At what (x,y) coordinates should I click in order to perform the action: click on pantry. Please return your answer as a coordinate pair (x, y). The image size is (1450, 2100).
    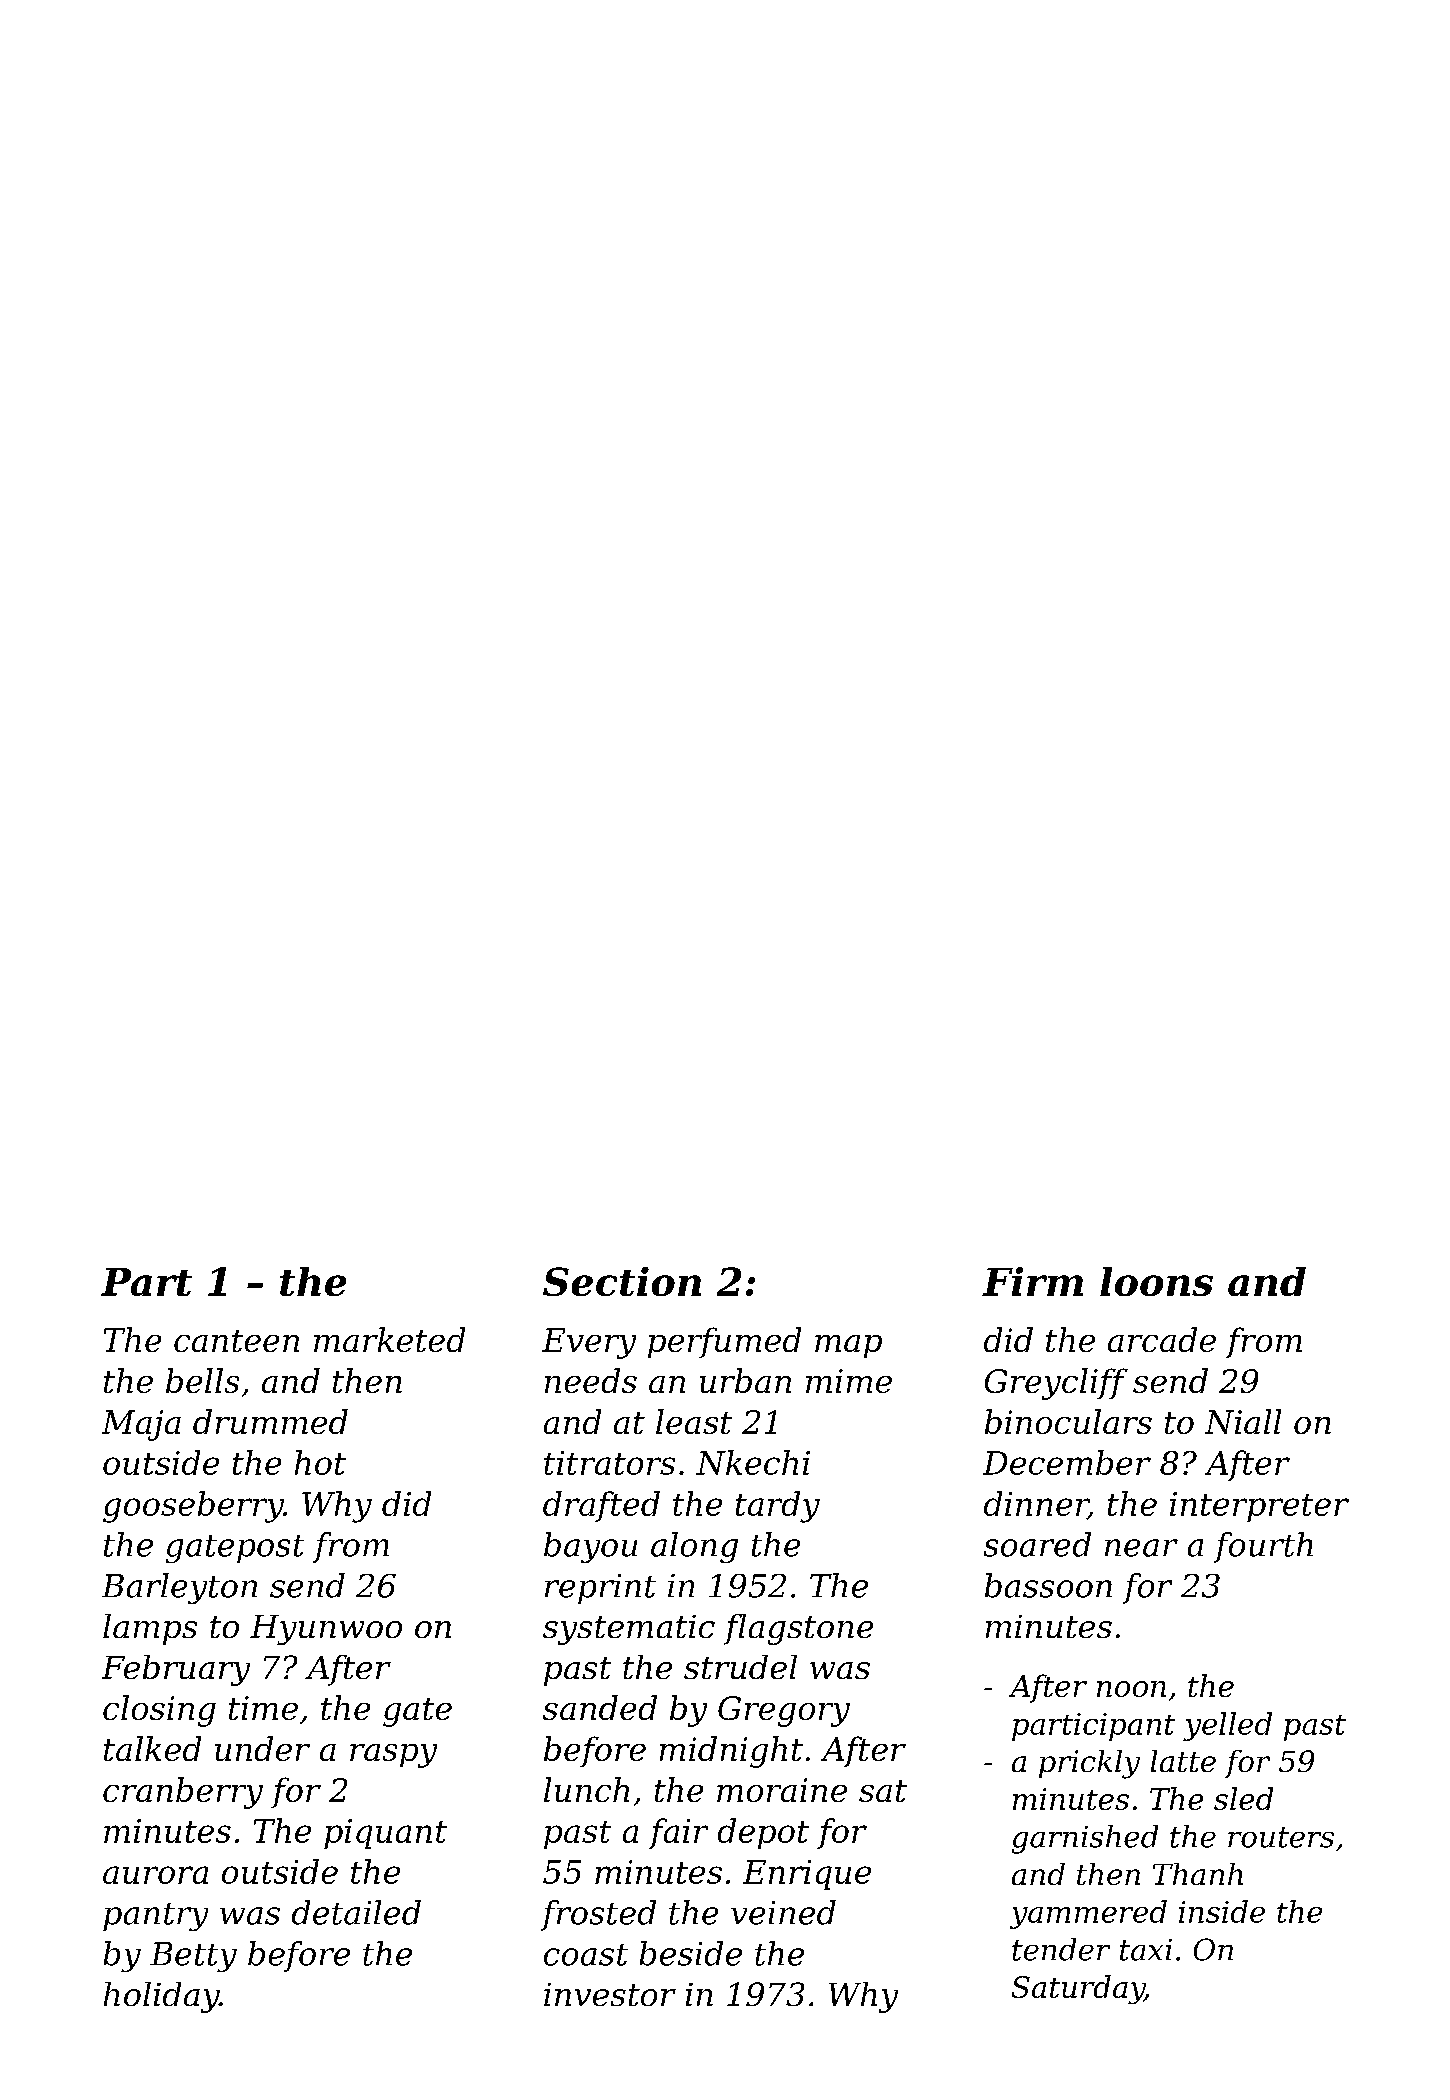
    Looking at the image, I should click on (155, 1917).
